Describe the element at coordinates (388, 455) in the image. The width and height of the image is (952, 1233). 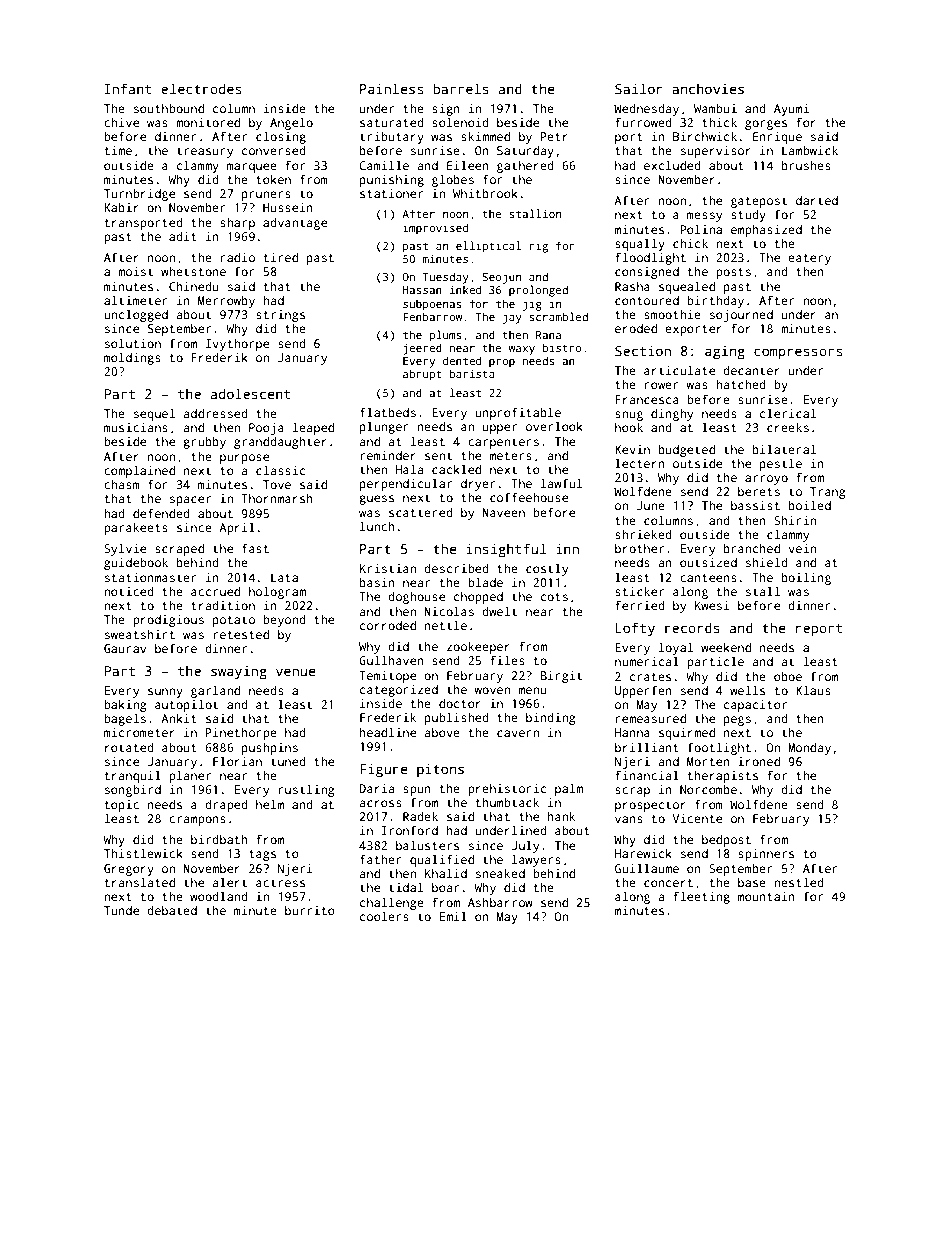
I see `reminder` at that location.
